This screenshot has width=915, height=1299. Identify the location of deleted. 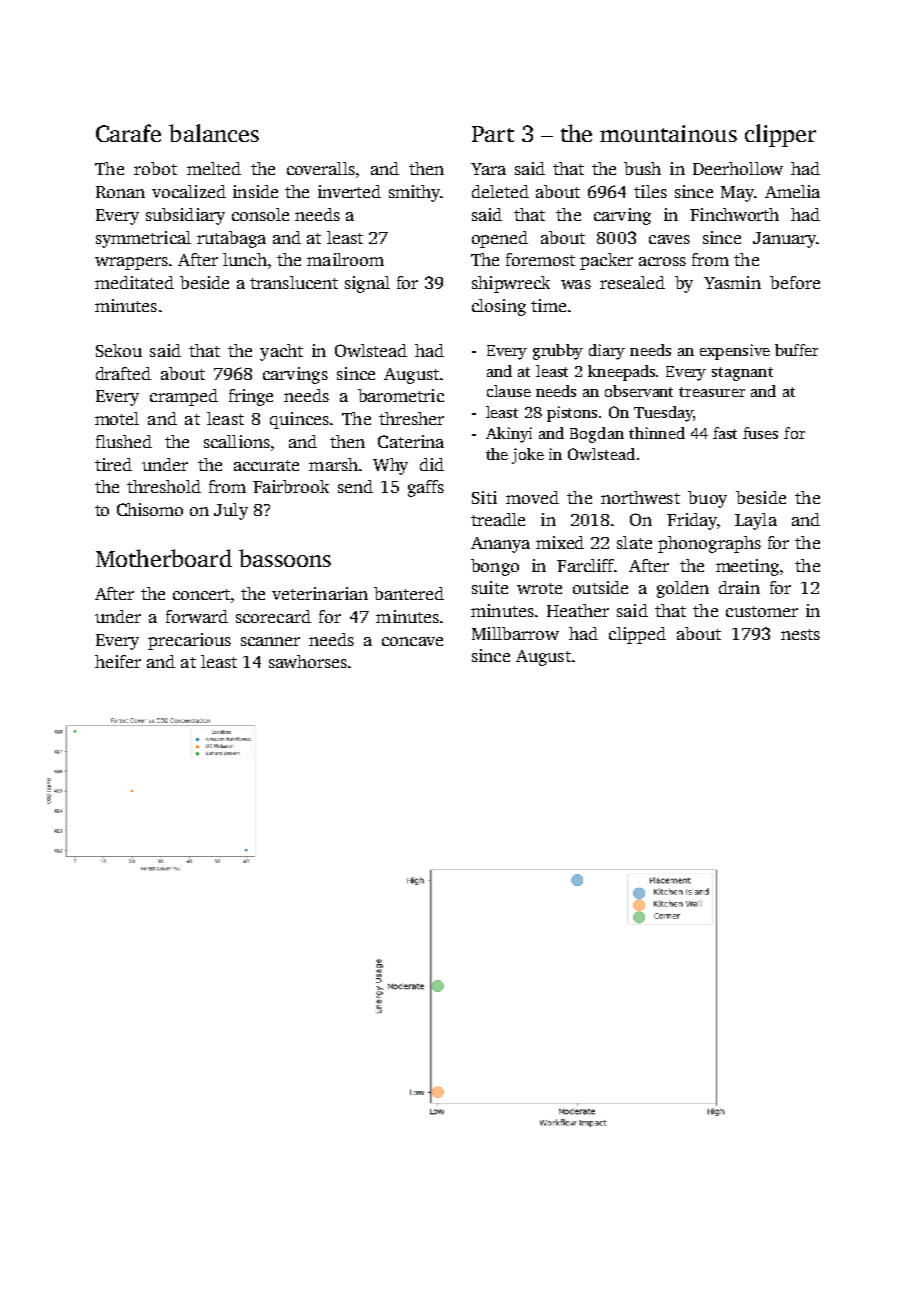
(500, 191).
